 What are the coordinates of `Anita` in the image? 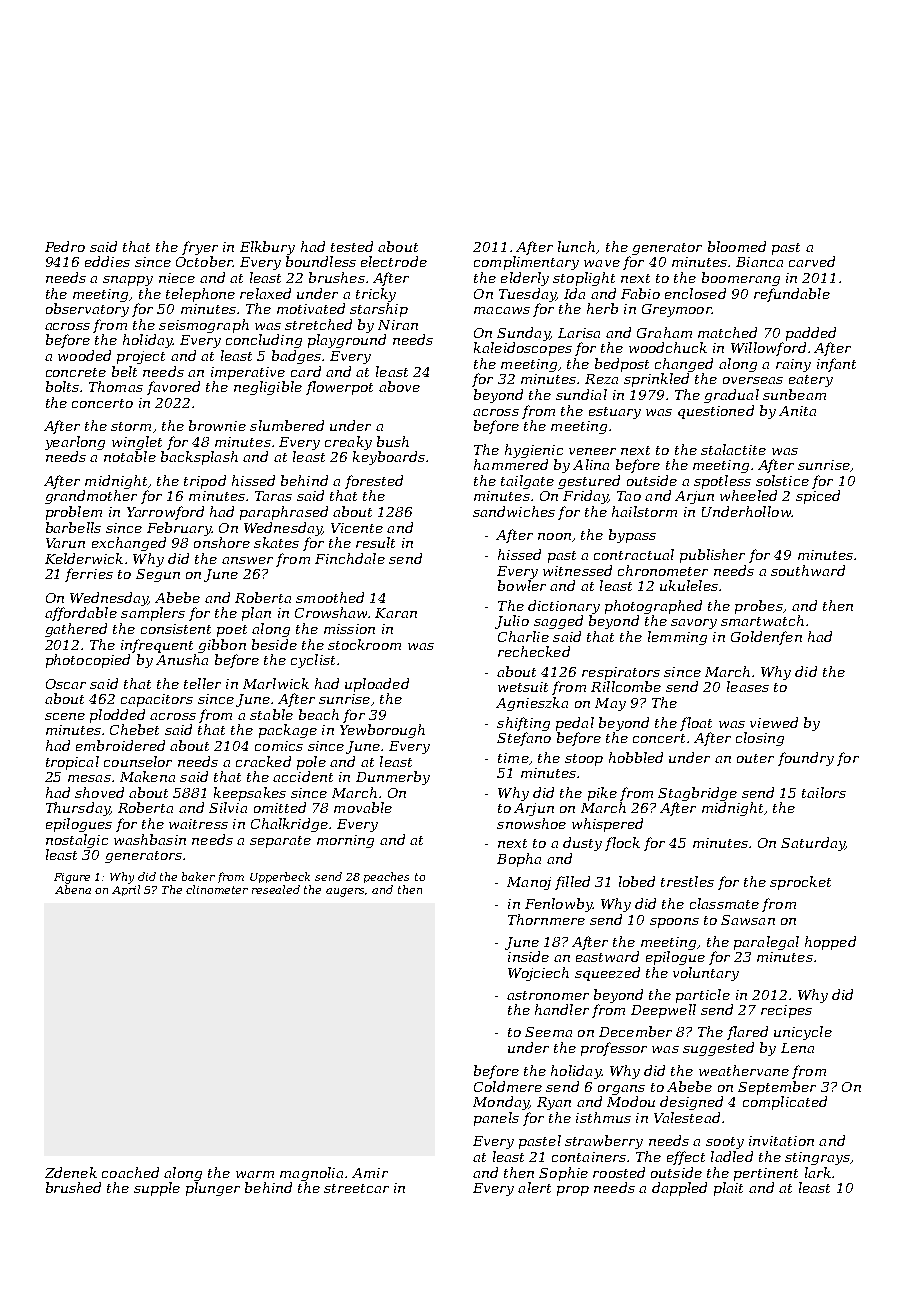 It's located at (797, 411).
